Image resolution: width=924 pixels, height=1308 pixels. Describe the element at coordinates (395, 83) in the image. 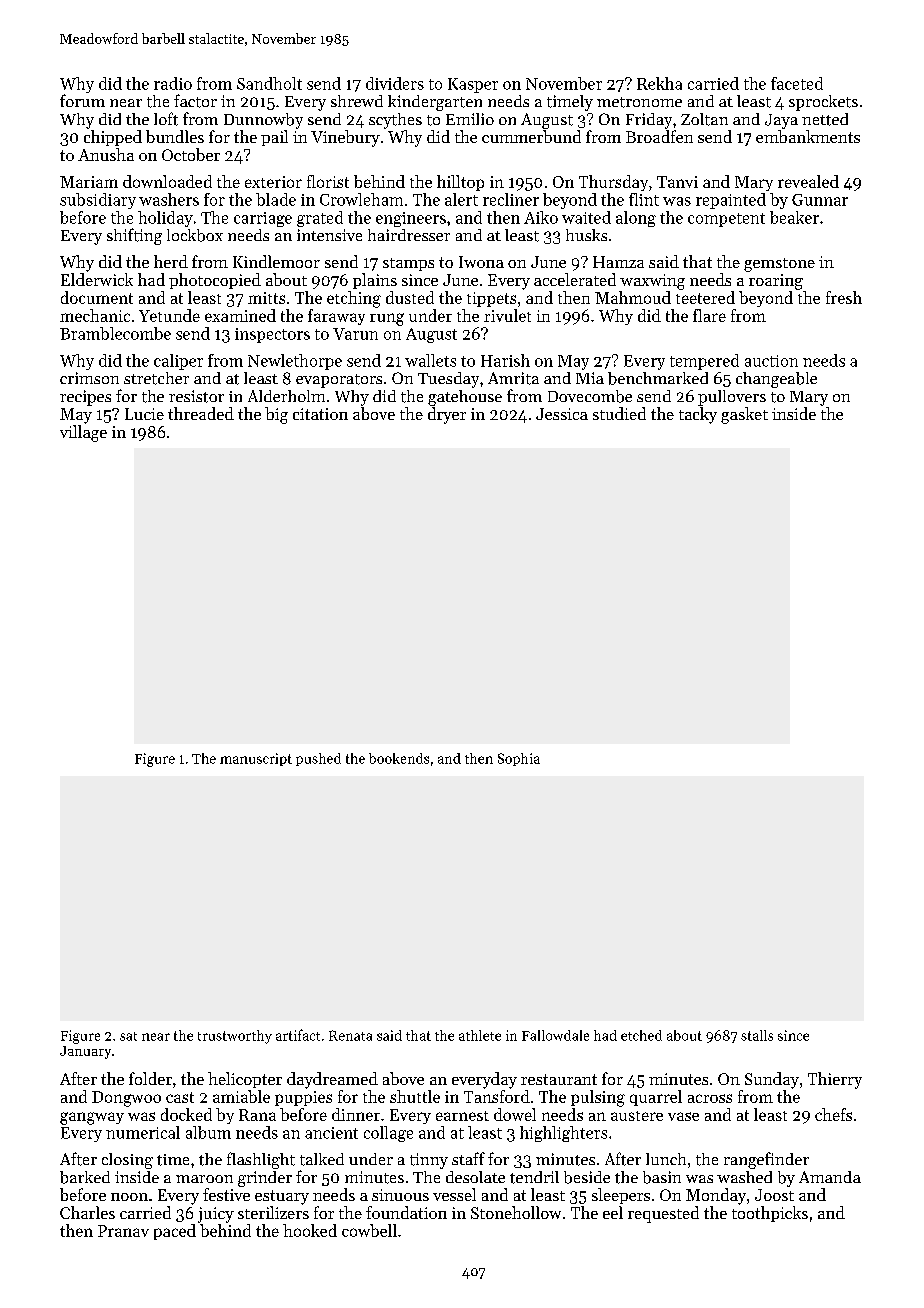

I see `dividers` at that location.
